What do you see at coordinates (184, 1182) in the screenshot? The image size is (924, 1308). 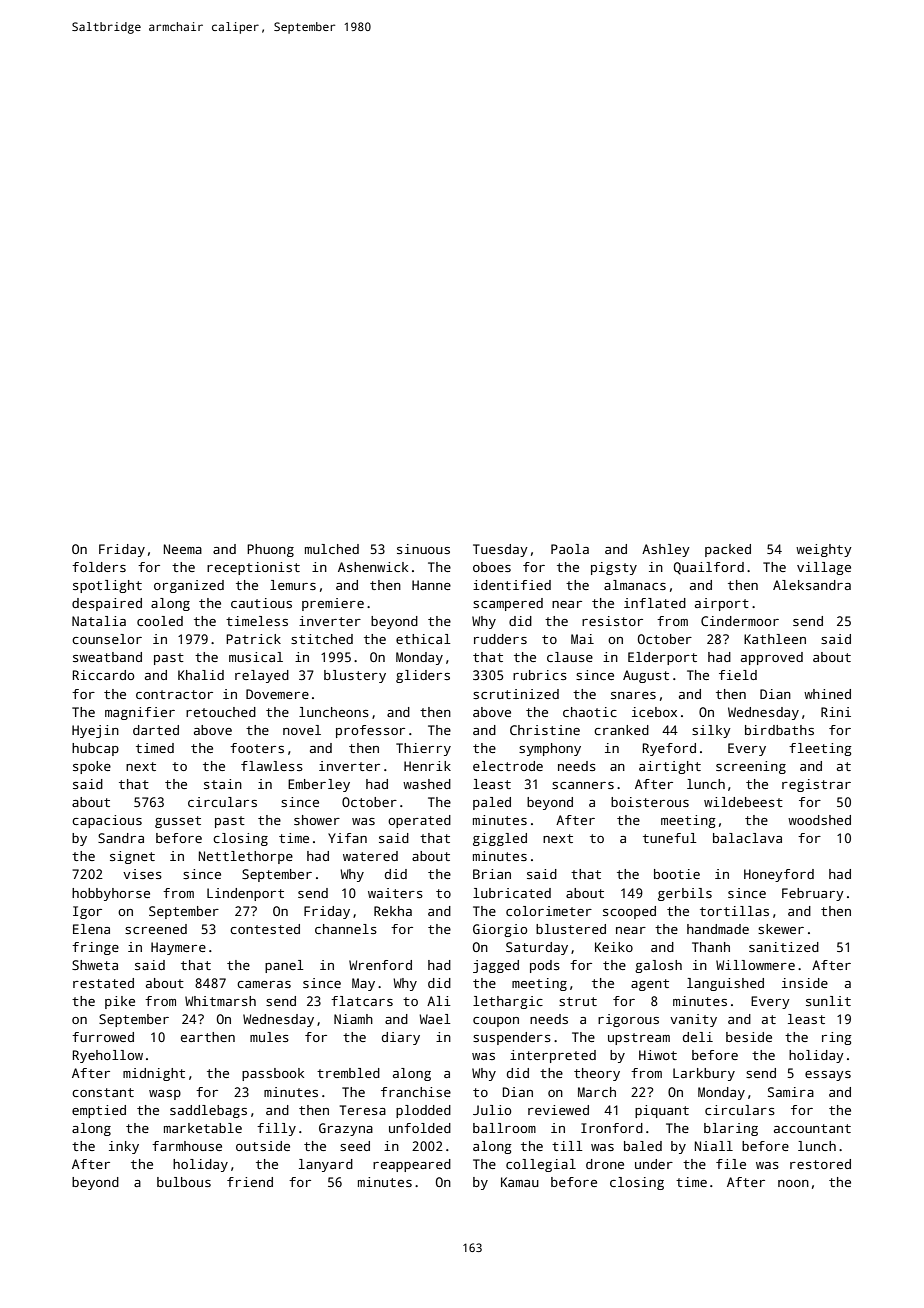 I see `bulbous` at bounding box center [184, 1182].
